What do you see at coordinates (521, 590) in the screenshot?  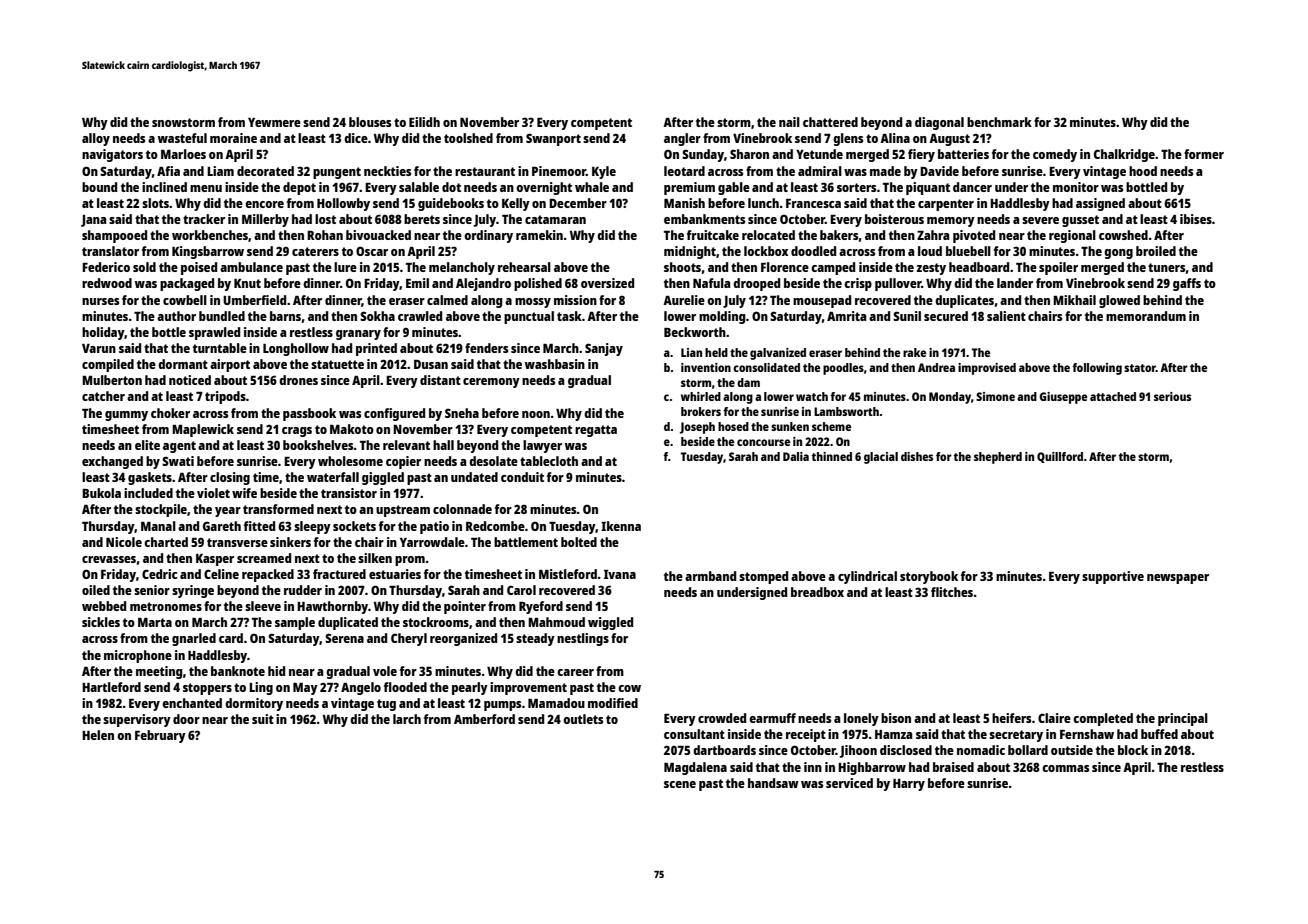 I see `Carol` at bounding box center [521, 590].
